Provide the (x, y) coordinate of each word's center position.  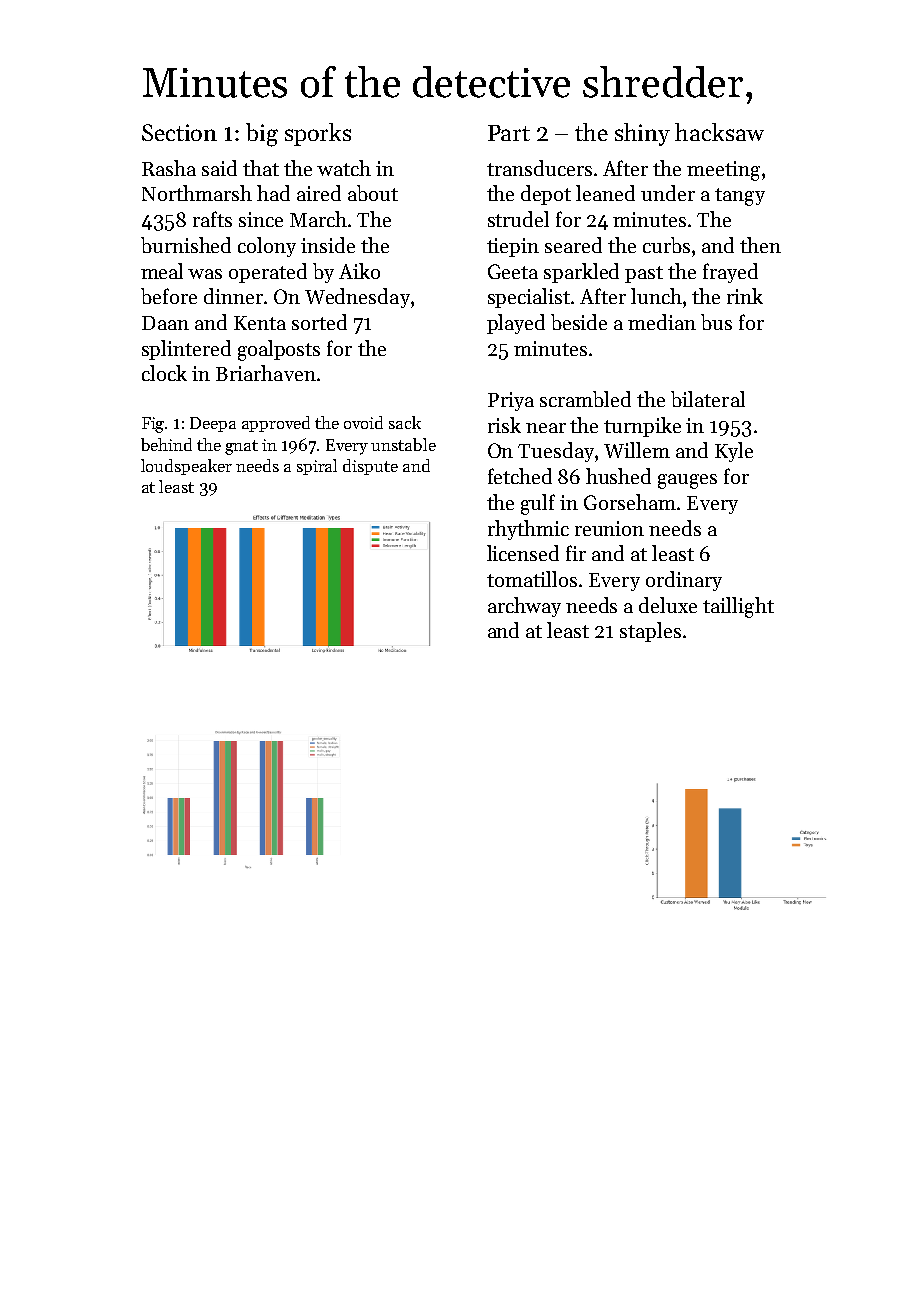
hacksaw (719, 132)
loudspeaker (186, 467)
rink (745, 296)
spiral (317, 467)
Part (509, 133)
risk (504, 425)
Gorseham (630, 502)
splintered (186, 350)
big (262, 135)
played (516, 324)
